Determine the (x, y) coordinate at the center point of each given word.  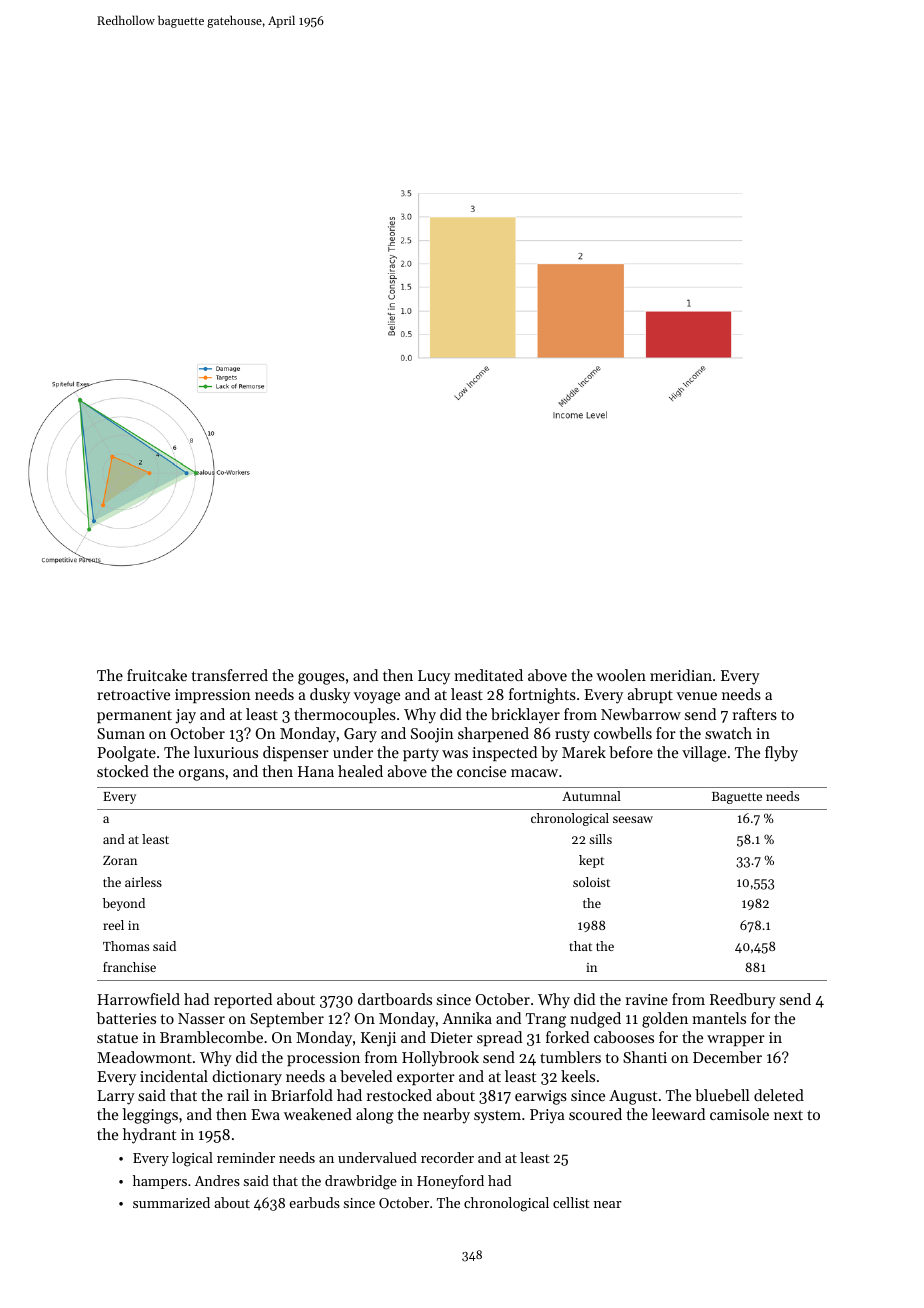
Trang (546, 1020)
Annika (467, 1018)
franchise (129, 967)
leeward (678, 1114)
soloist (591, 882)
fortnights (542, 696)
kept (591, 861)
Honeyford (450, 1182)
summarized (171, 1202)
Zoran (120, 860)
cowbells (623, 733)
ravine (647, 999)
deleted (779, 1095)
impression (213, 696)
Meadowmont (144, 1057)
